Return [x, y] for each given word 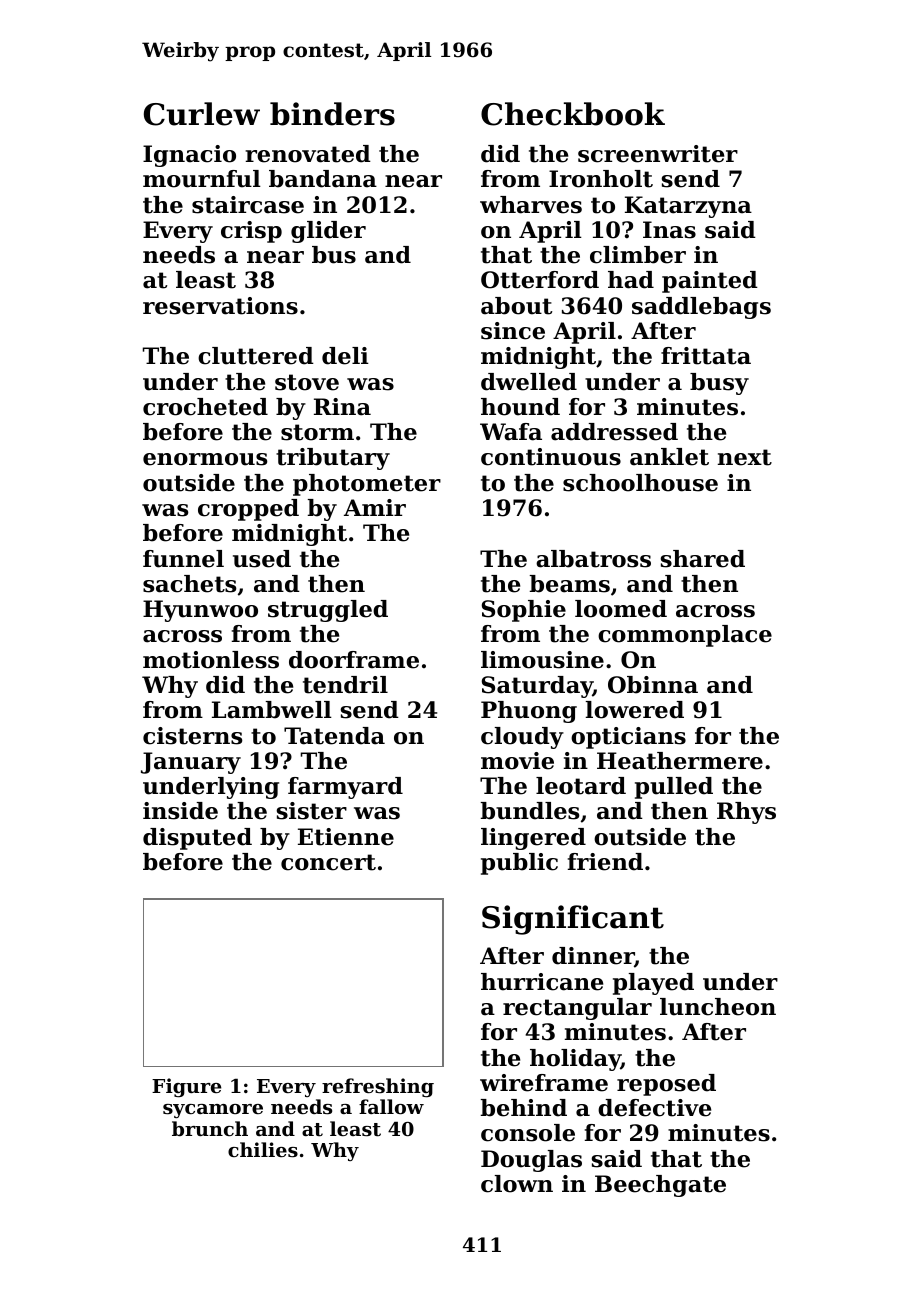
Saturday [537, 687]
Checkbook [573, 114]
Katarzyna [688, 207]
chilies [263, 1150]
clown [517, 1184]
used [262, 559]
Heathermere [680, 761]
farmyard [345, 788]
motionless [211, 660]
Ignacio [189, 156]
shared [702, 559]
